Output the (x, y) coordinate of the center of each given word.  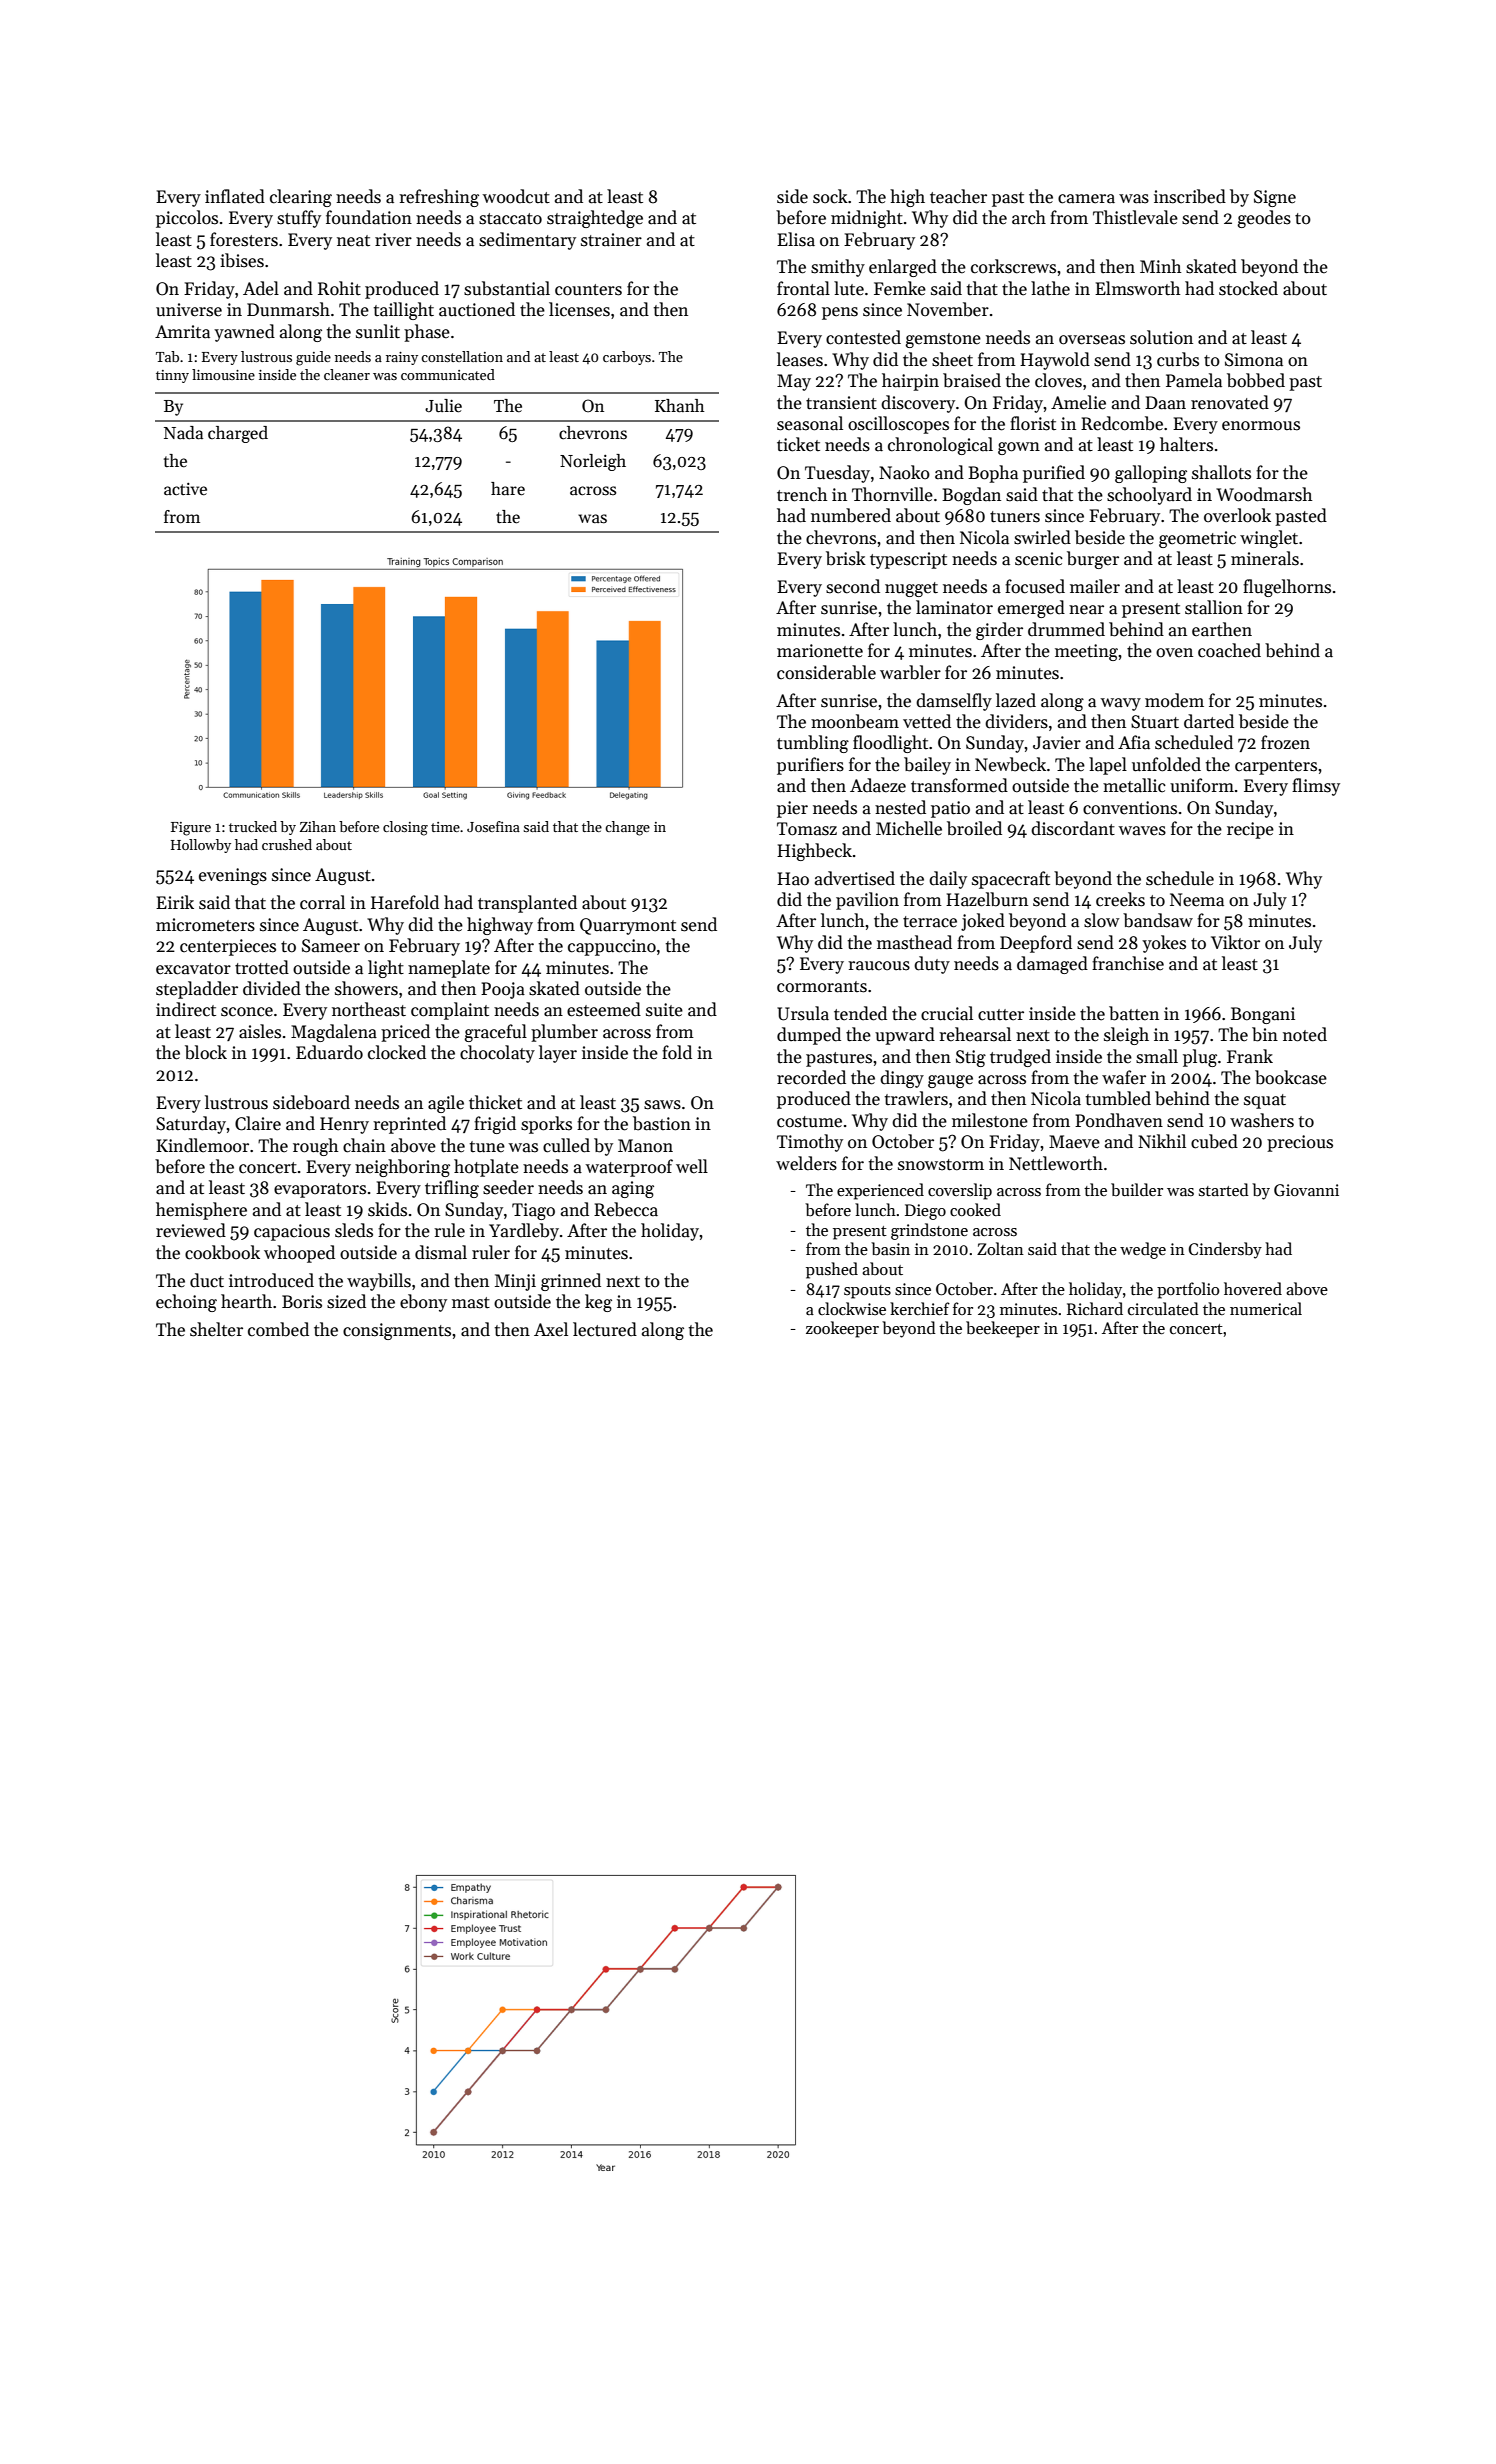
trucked (253, 826)
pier (792, 809)
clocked (397, 1052)
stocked (1248, 288)
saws (662, 1105)
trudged (1020, 1058)
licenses (579, 309)
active (185, 489)
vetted (927, 721)
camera (1086, 199)
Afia (1134, 742)
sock (830, 196)
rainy (402, 358)
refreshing (439, 198)
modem (1174, 700)
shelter (216, 1329)
